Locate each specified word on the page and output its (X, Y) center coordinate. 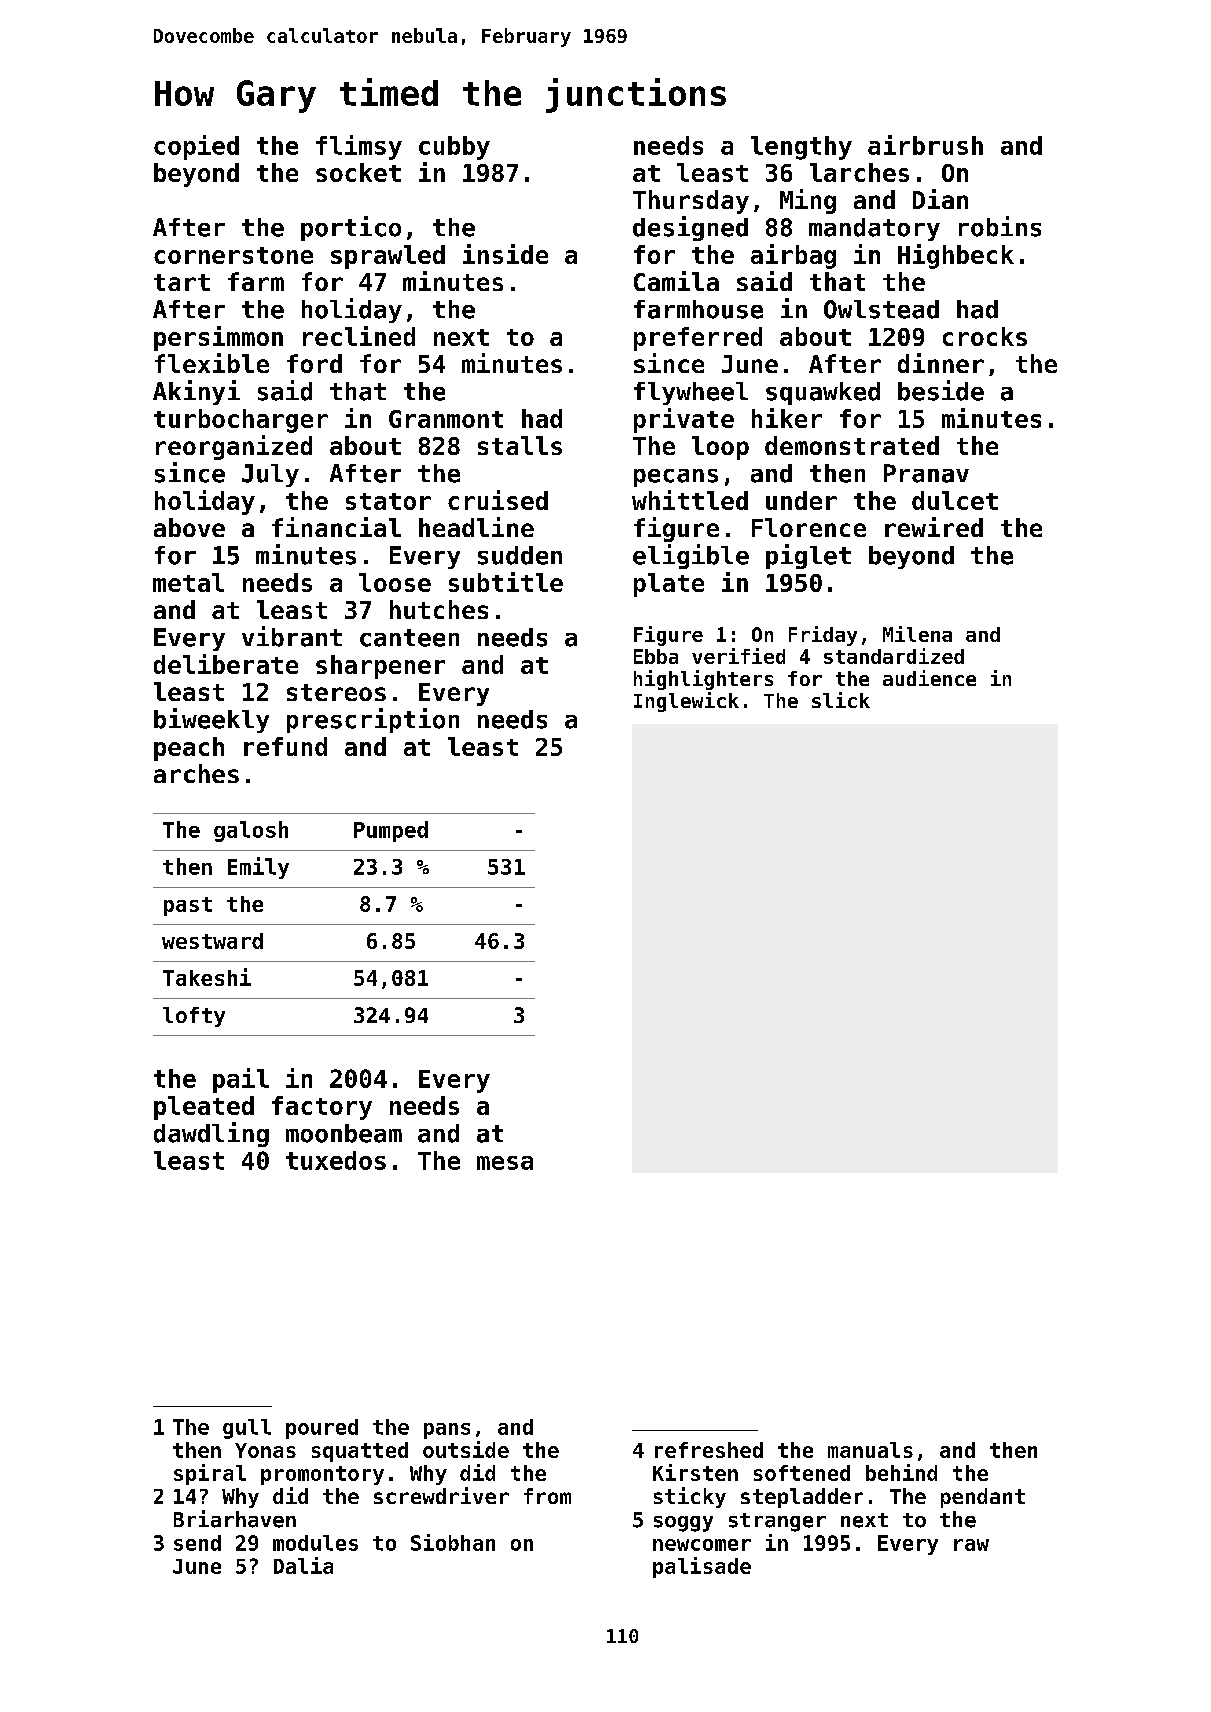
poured (322, 1429)
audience (929, 678)
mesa (505, 1163)
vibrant (292, 636)
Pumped (391, 831)
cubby (454, 148)
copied (196, 147)
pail (241, 1080)
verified (738, 656)
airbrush (925, 145)
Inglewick (686, 702)
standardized (894, 656)
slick (841, 700)
